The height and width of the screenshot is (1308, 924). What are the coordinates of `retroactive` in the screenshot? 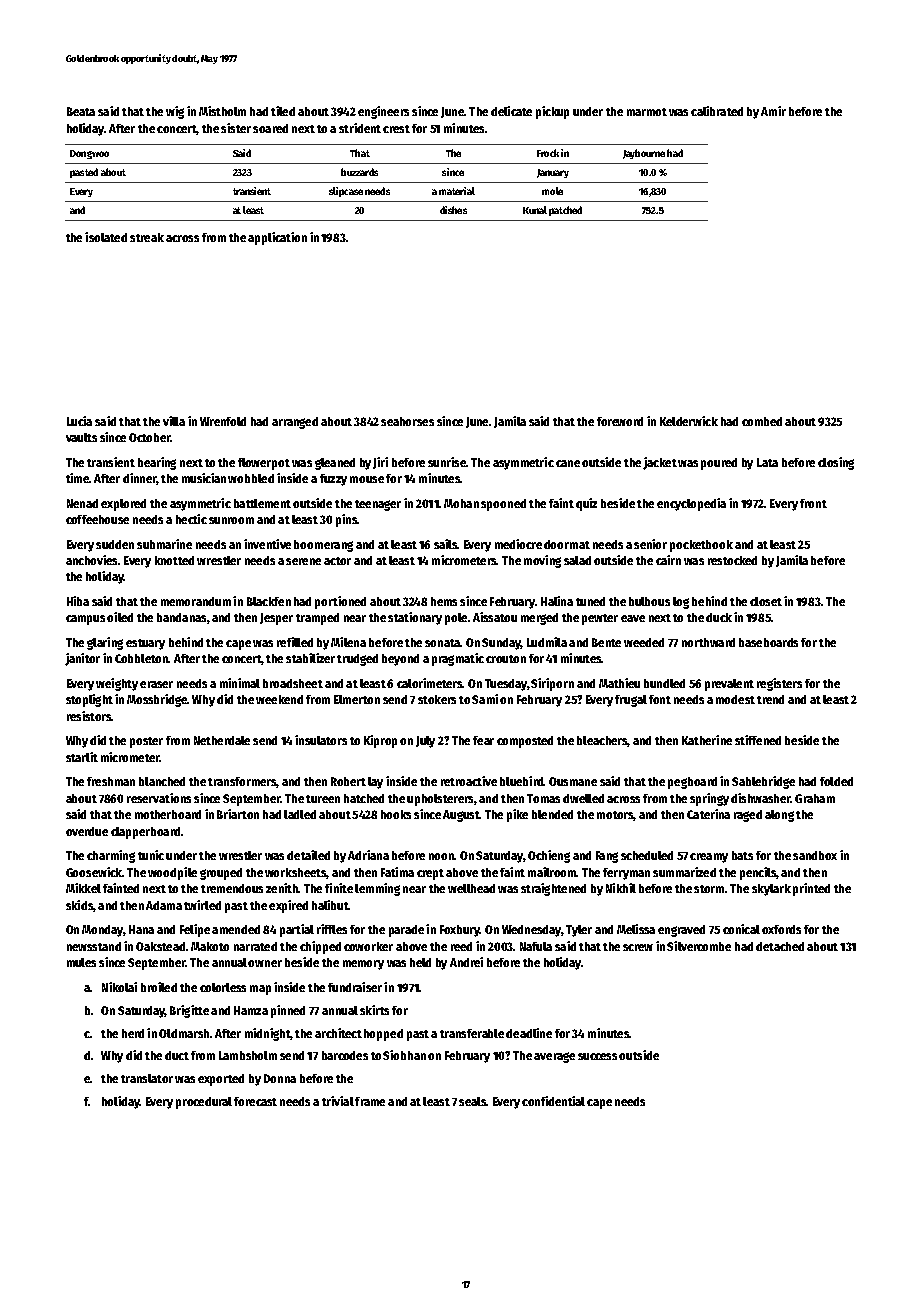 It's located at (469, 781).
